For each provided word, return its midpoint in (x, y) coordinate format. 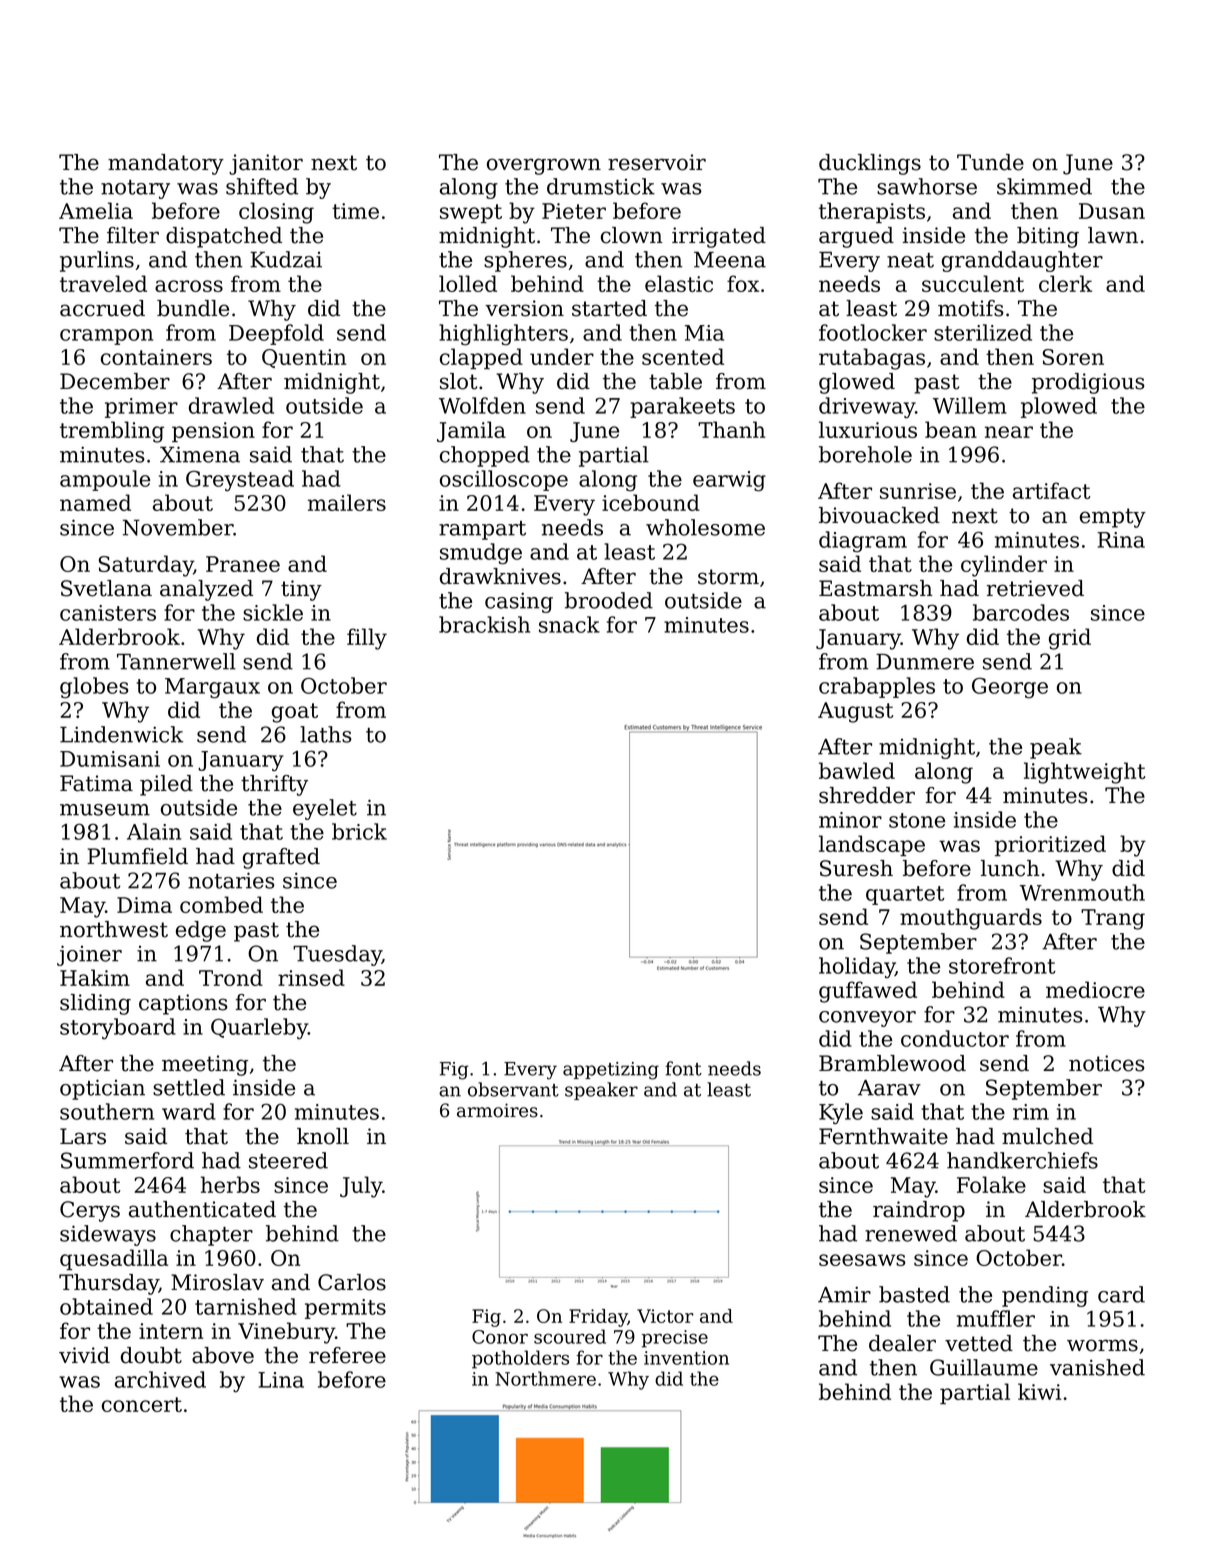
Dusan (1112, 211)
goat (295, 713)
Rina (1121, 540)
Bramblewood (892, 1063)
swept (471, 213)
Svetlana (106, 588)
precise (675, 1339)
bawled (857, 770)
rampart (482, 530)
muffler (996, 1318)
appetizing (611, 1071)
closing (276, 213)
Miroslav (217, 1282)
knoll (323, 1136)
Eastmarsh (876, 588)
